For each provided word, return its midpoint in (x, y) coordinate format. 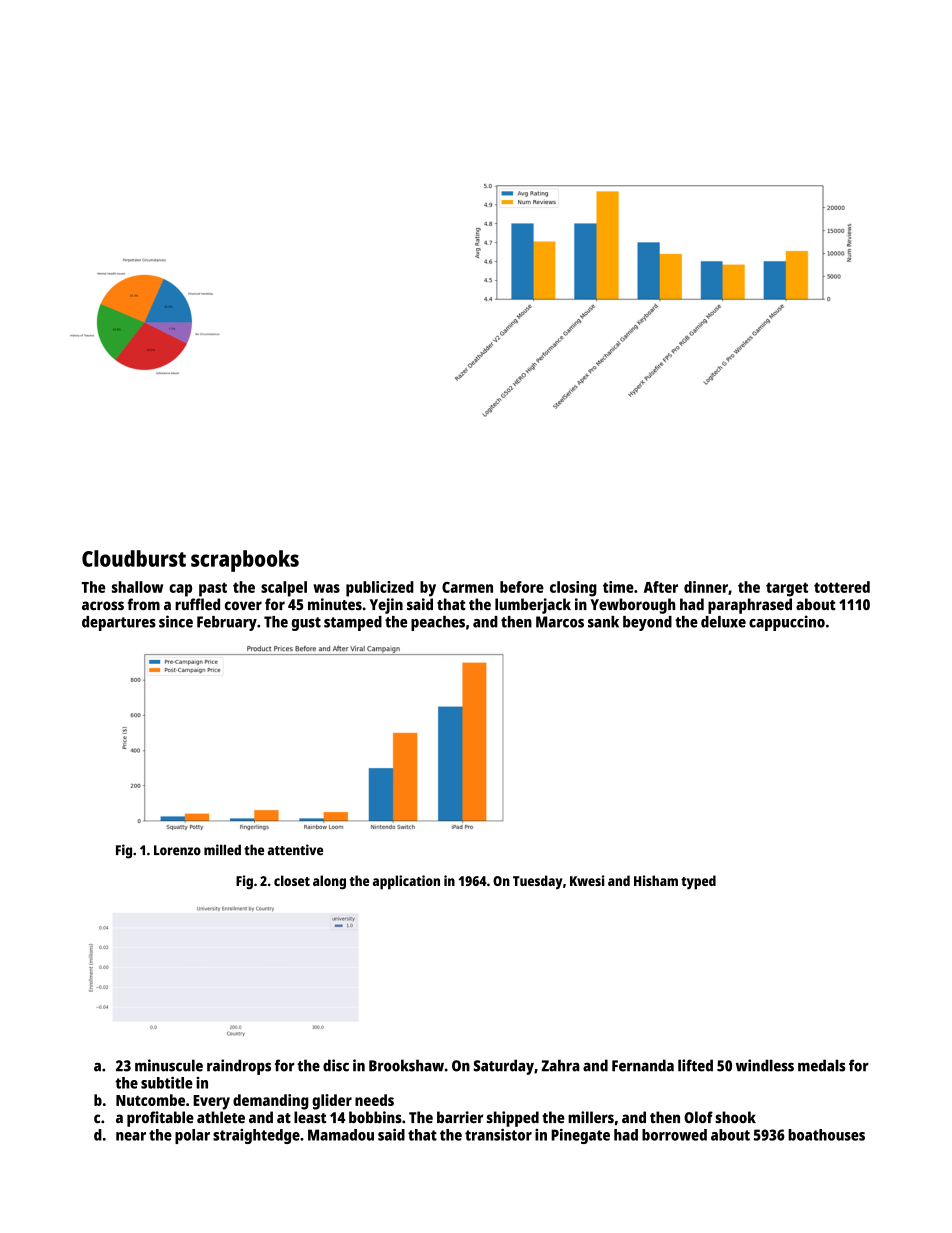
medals (821, 1065)
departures (119, 623)
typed (698, 882)
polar (192, 1136)
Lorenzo (177, 850)
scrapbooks (245, 561)
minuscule (169, 1065)
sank (603, 622)
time (618, 587)
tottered (842, 587)
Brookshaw (406, 1065)
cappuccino (787, 623)
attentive (295, 850)
